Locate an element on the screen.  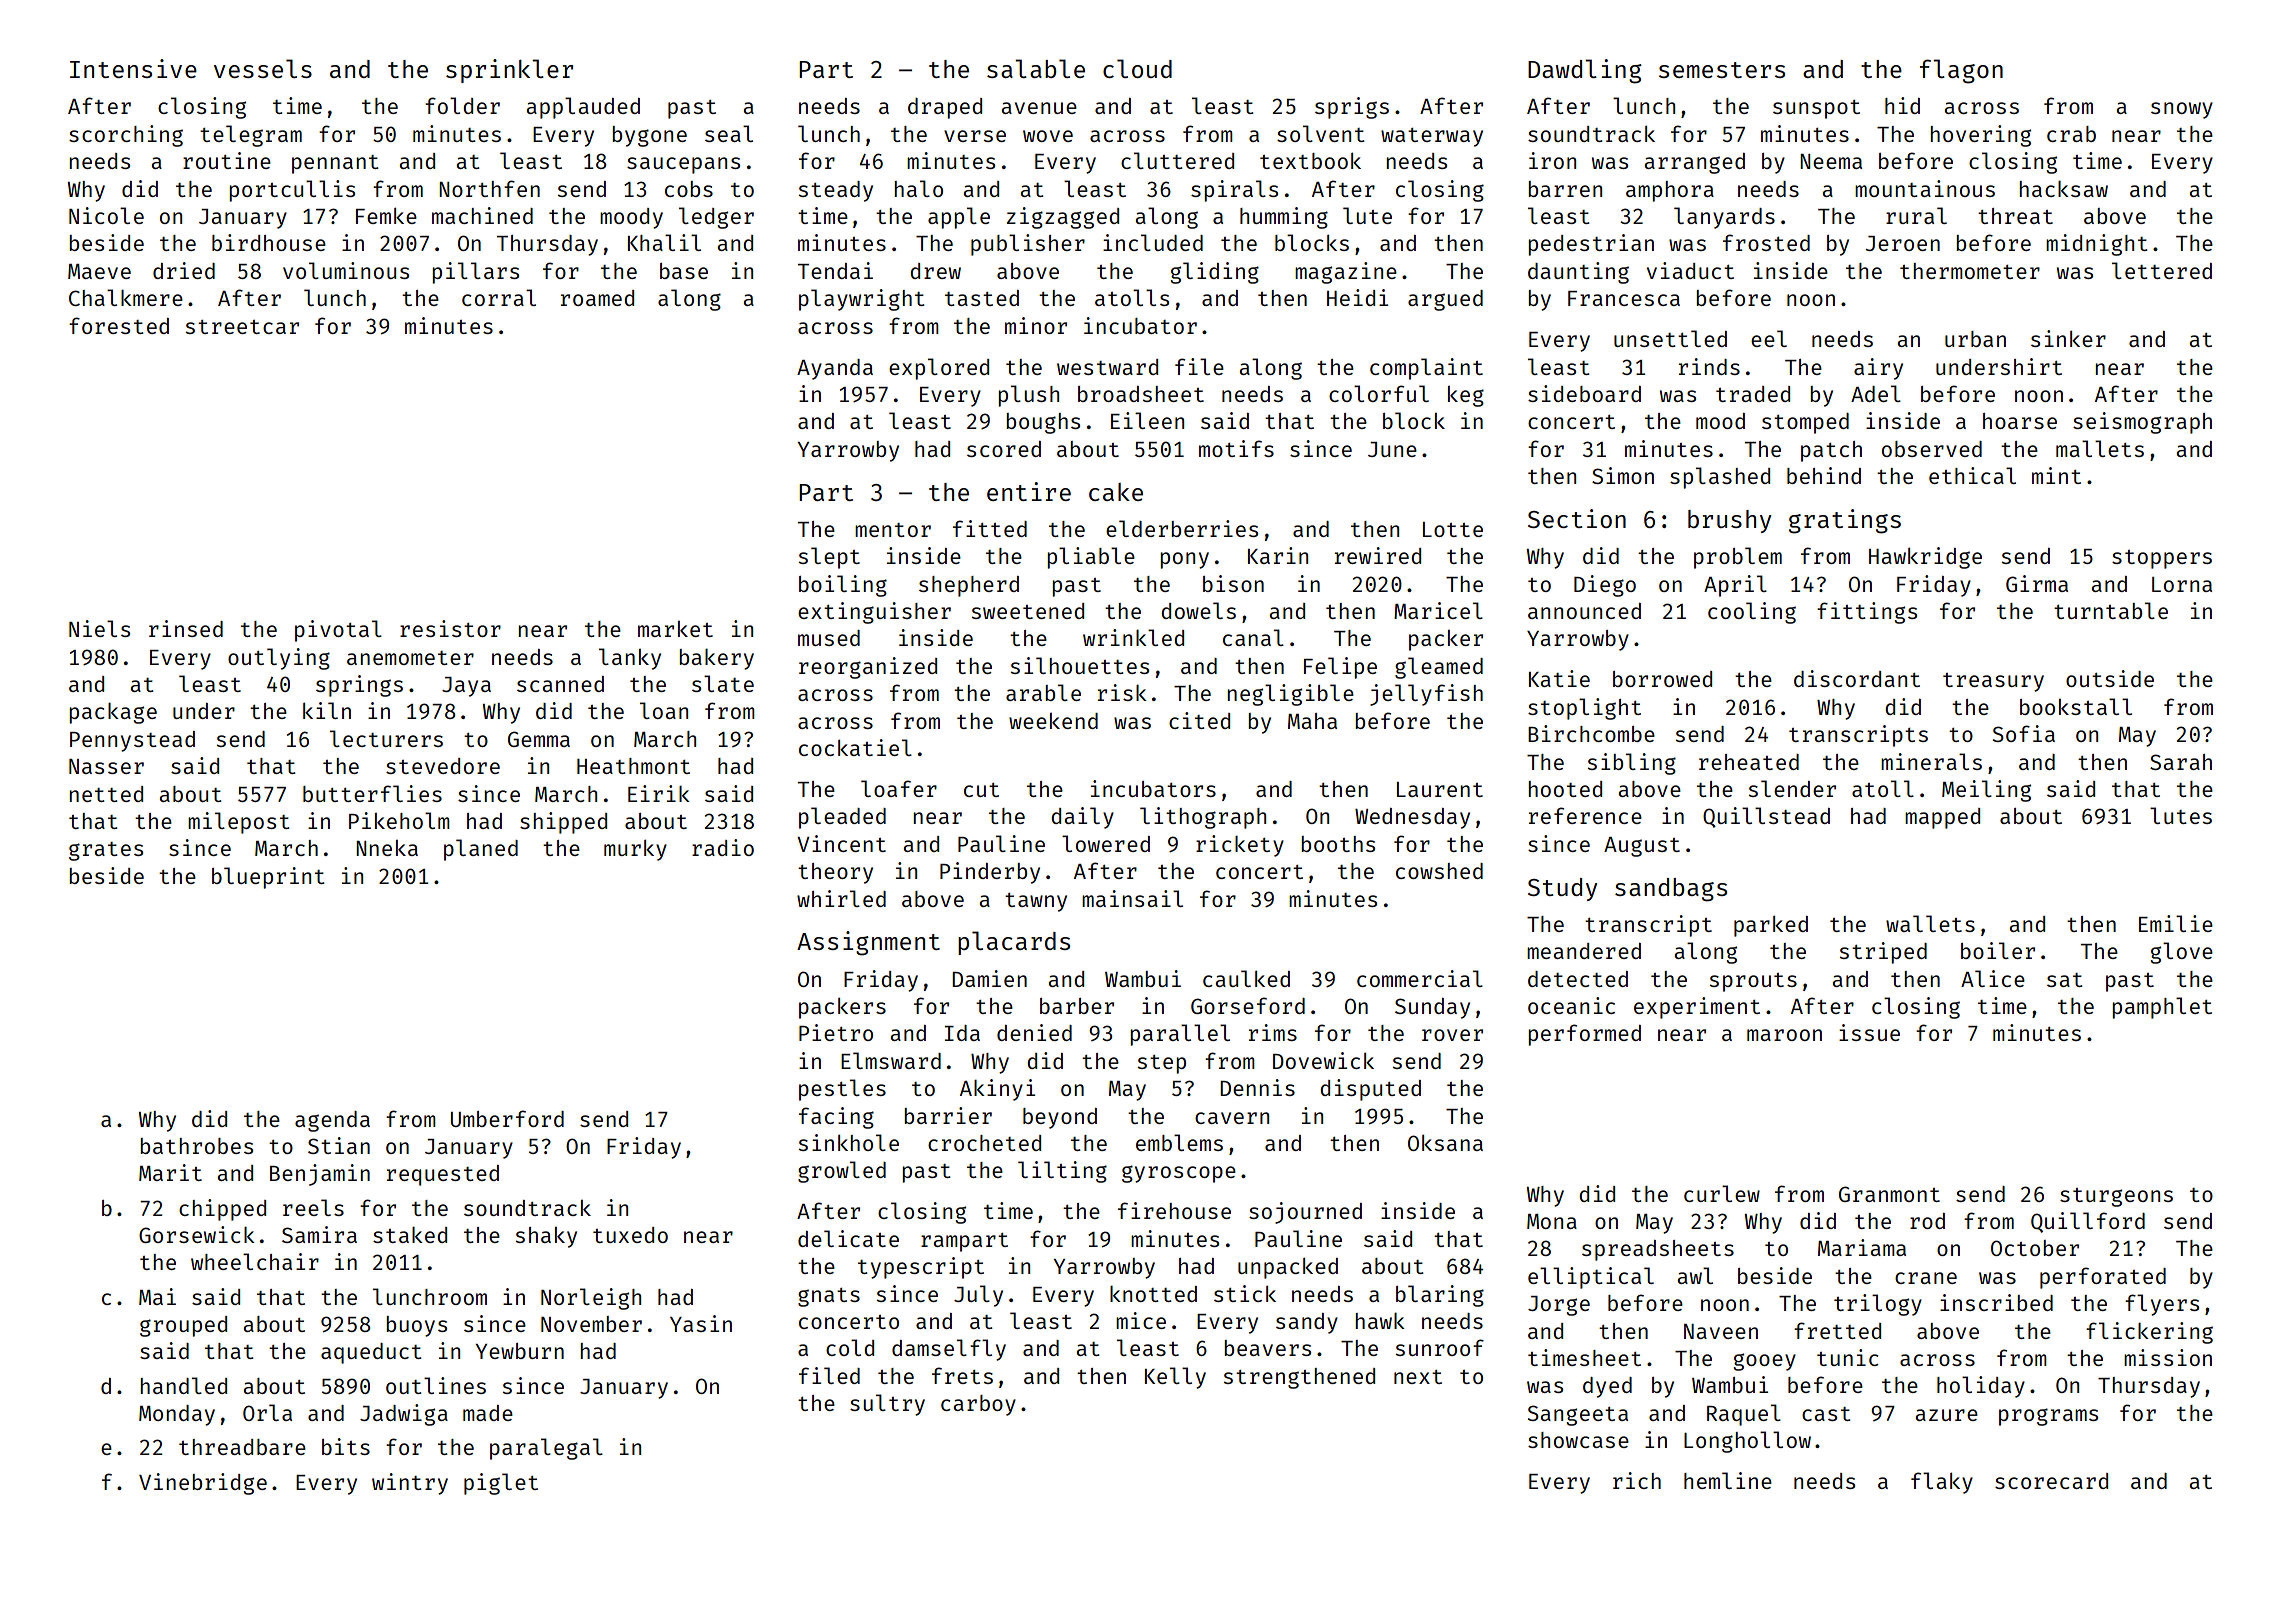
birdhouse is located at coordinates (269, 242).
